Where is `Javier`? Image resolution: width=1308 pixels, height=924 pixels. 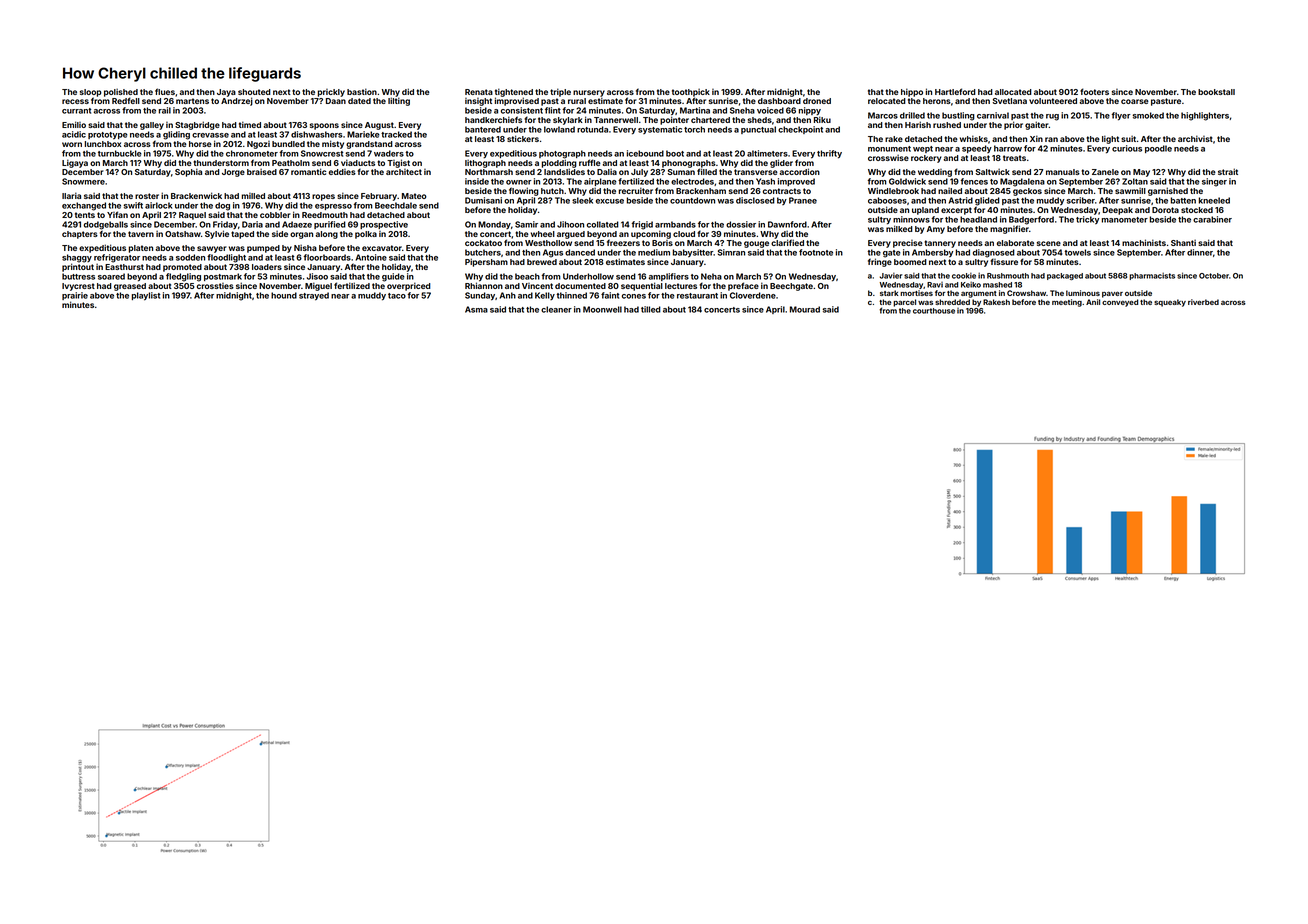
Javier is located at coordinates (891, 276).
